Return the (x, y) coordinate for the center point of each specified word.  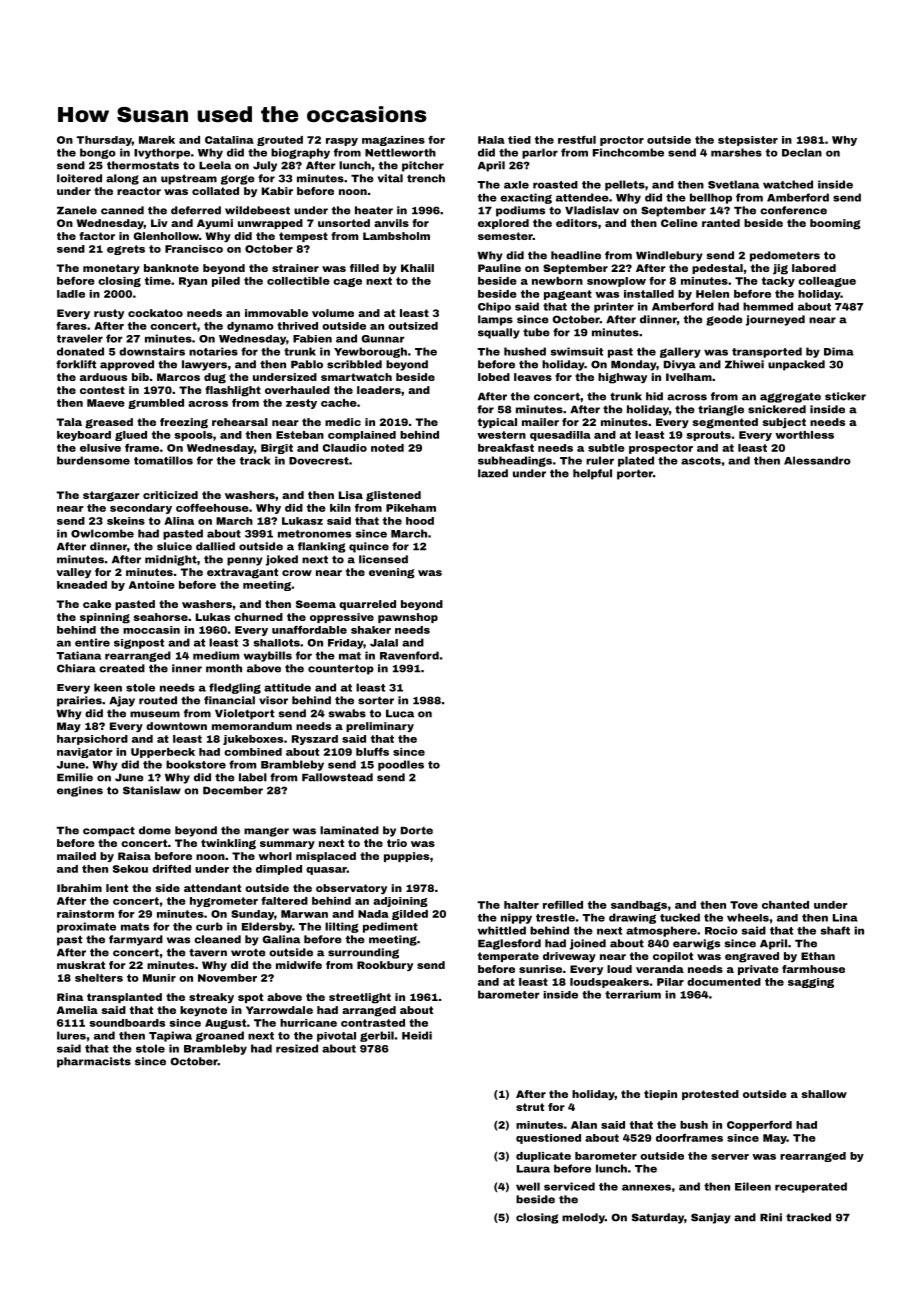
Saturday (658, 1218)
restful (577, 140)
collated (215, 191)
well (528, 1186)
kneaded (82, 585)
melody (583, 1218)
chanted (785, 905)
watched (788, 184)
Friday (346, 644)
